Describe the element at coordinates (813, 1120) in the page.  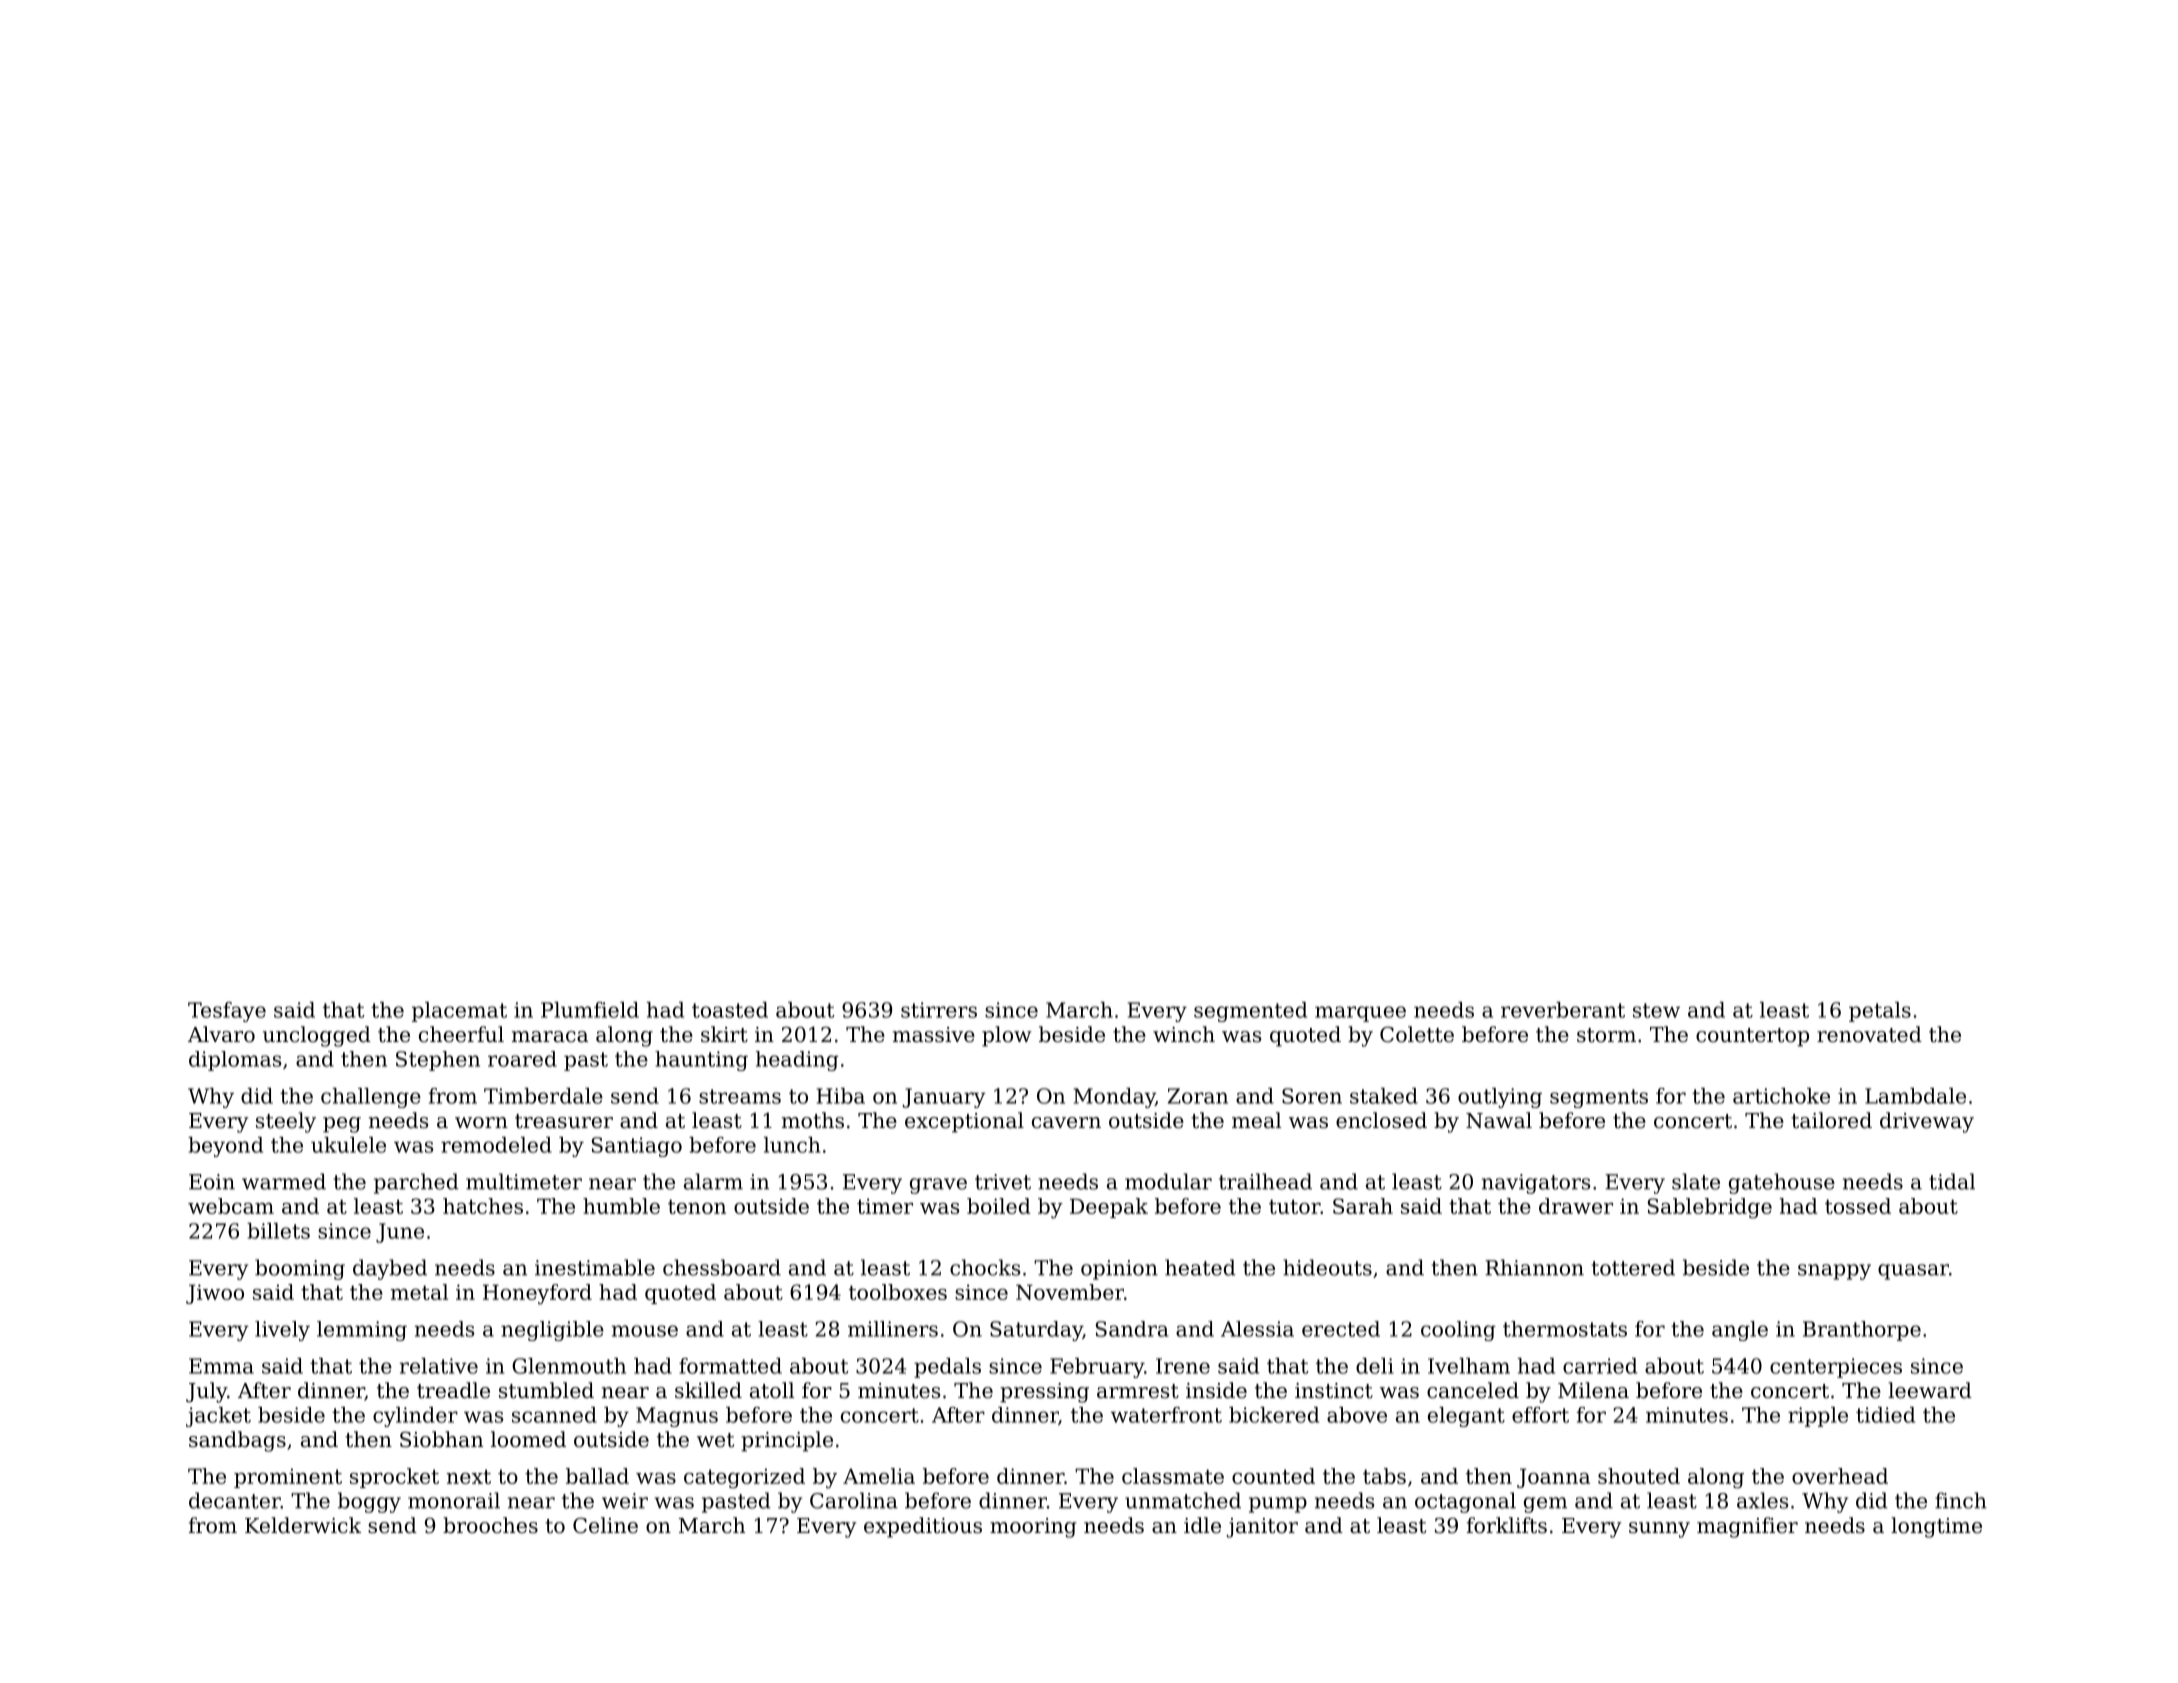
I see `moths` at that location.
